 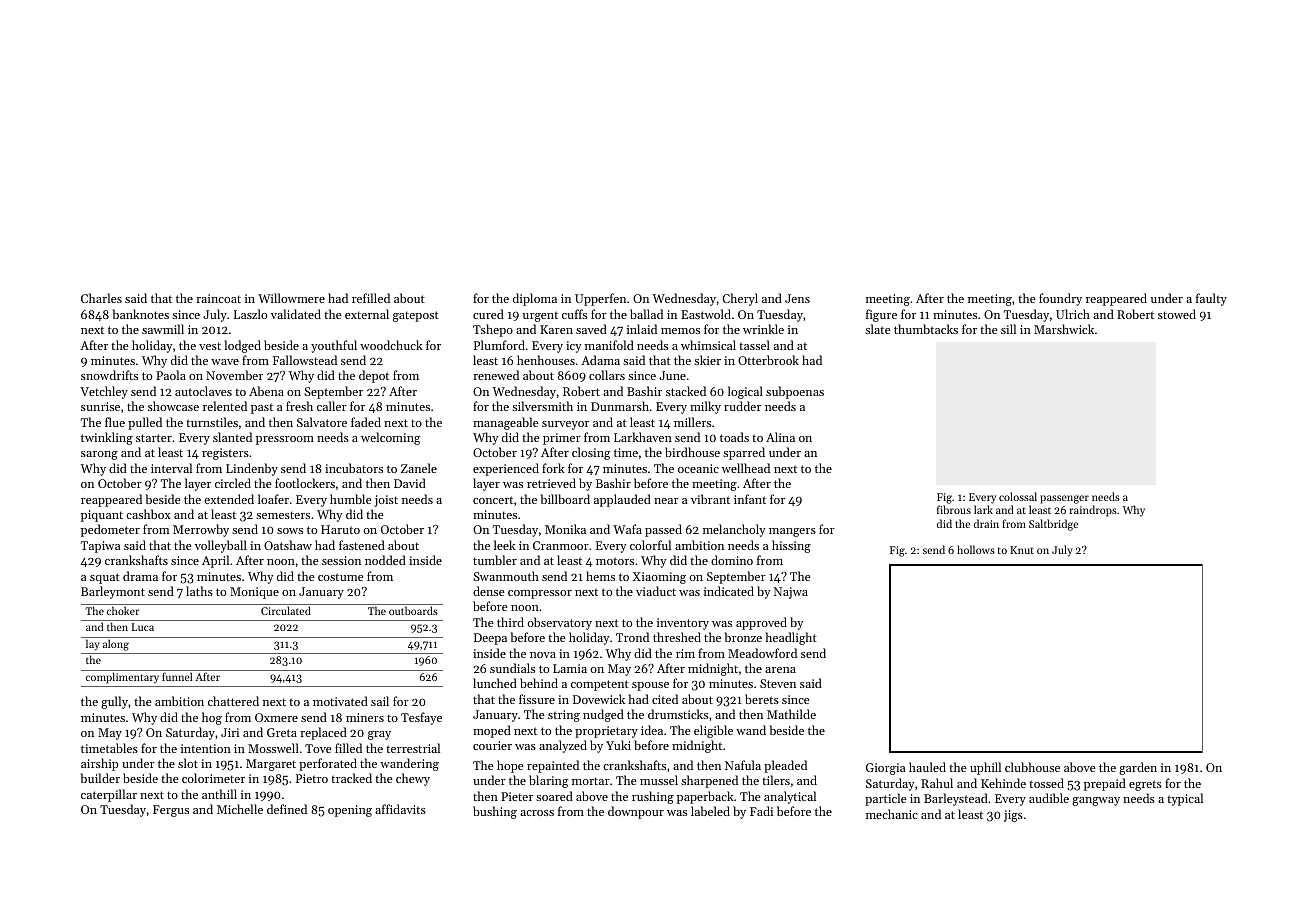 I want to click on indicated, so click(x=729, y=591).
